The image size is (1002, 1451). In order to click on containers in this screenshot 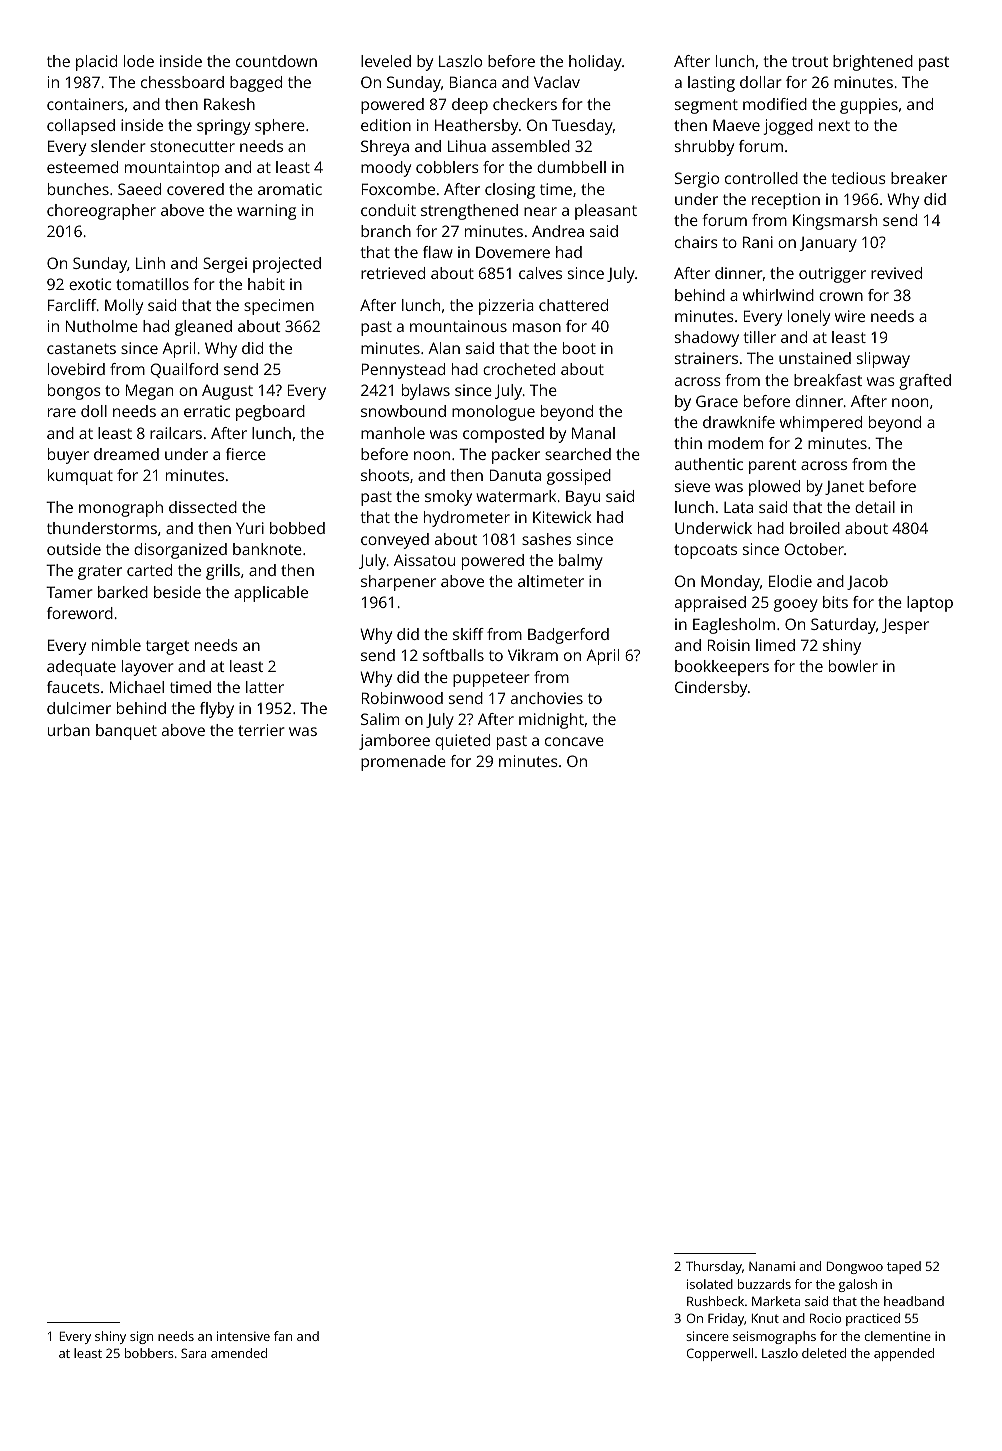, I will do `click(85, 104)`.
